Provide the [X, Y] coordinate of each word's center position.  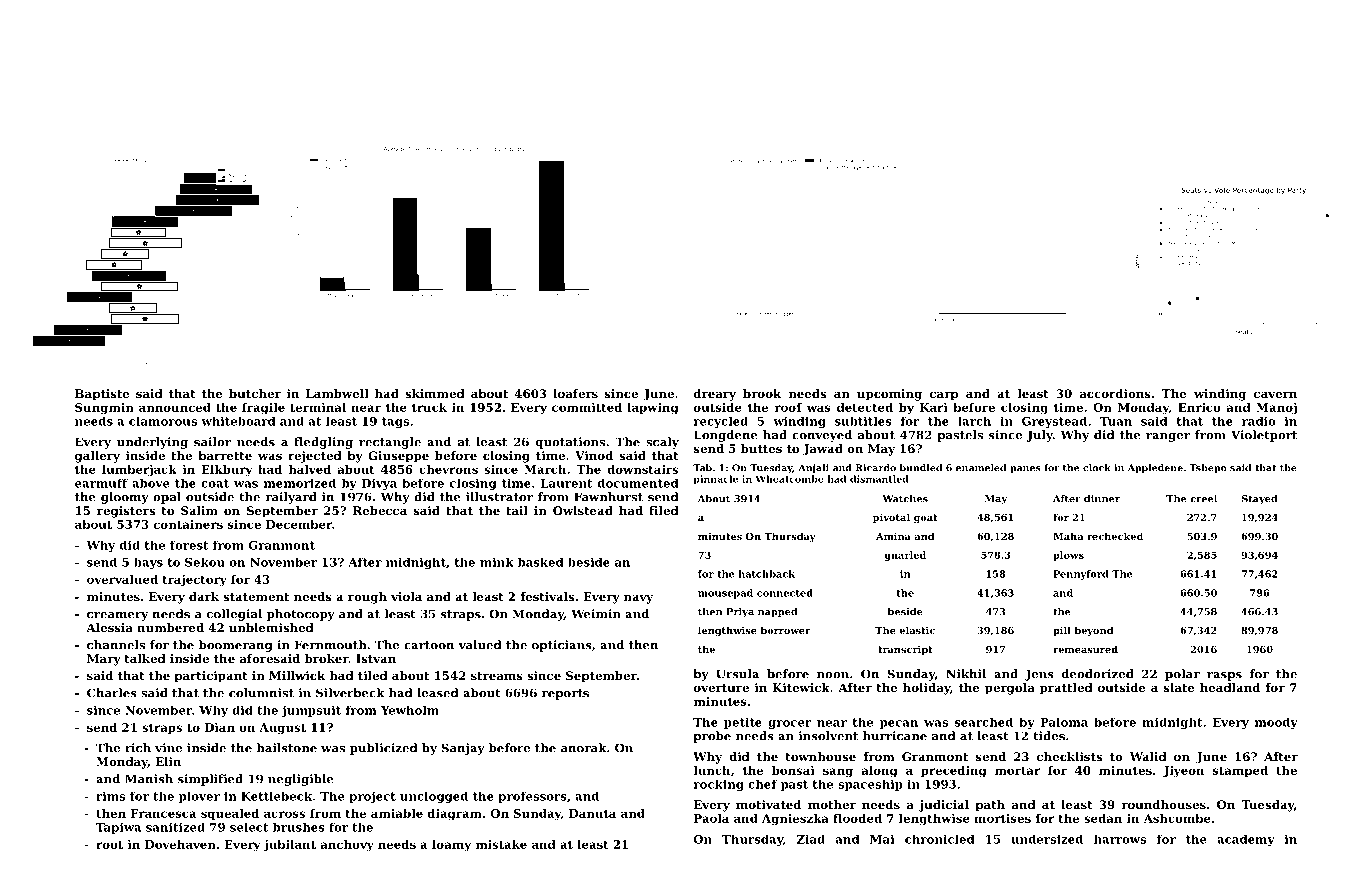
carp [944, 396]
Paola [711, 818]
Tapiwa [118, 828]
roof [788, 407]
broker [327, 658]
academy [1246, 840]
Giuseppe [398, 457]
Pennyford [1081, 575]
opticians [562, 646]
